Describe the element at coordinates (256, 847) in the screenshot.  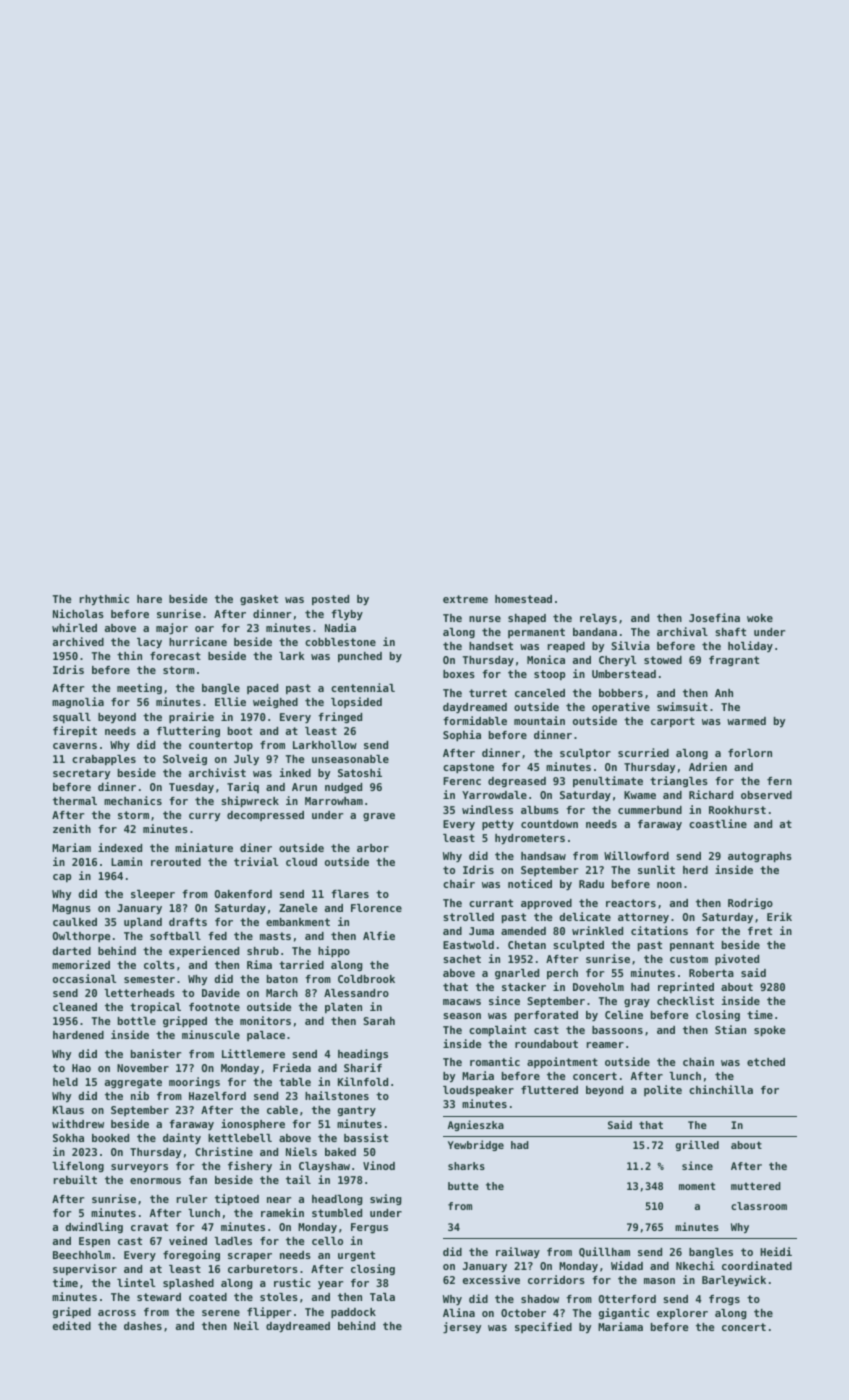
I see `diner` at that location.
